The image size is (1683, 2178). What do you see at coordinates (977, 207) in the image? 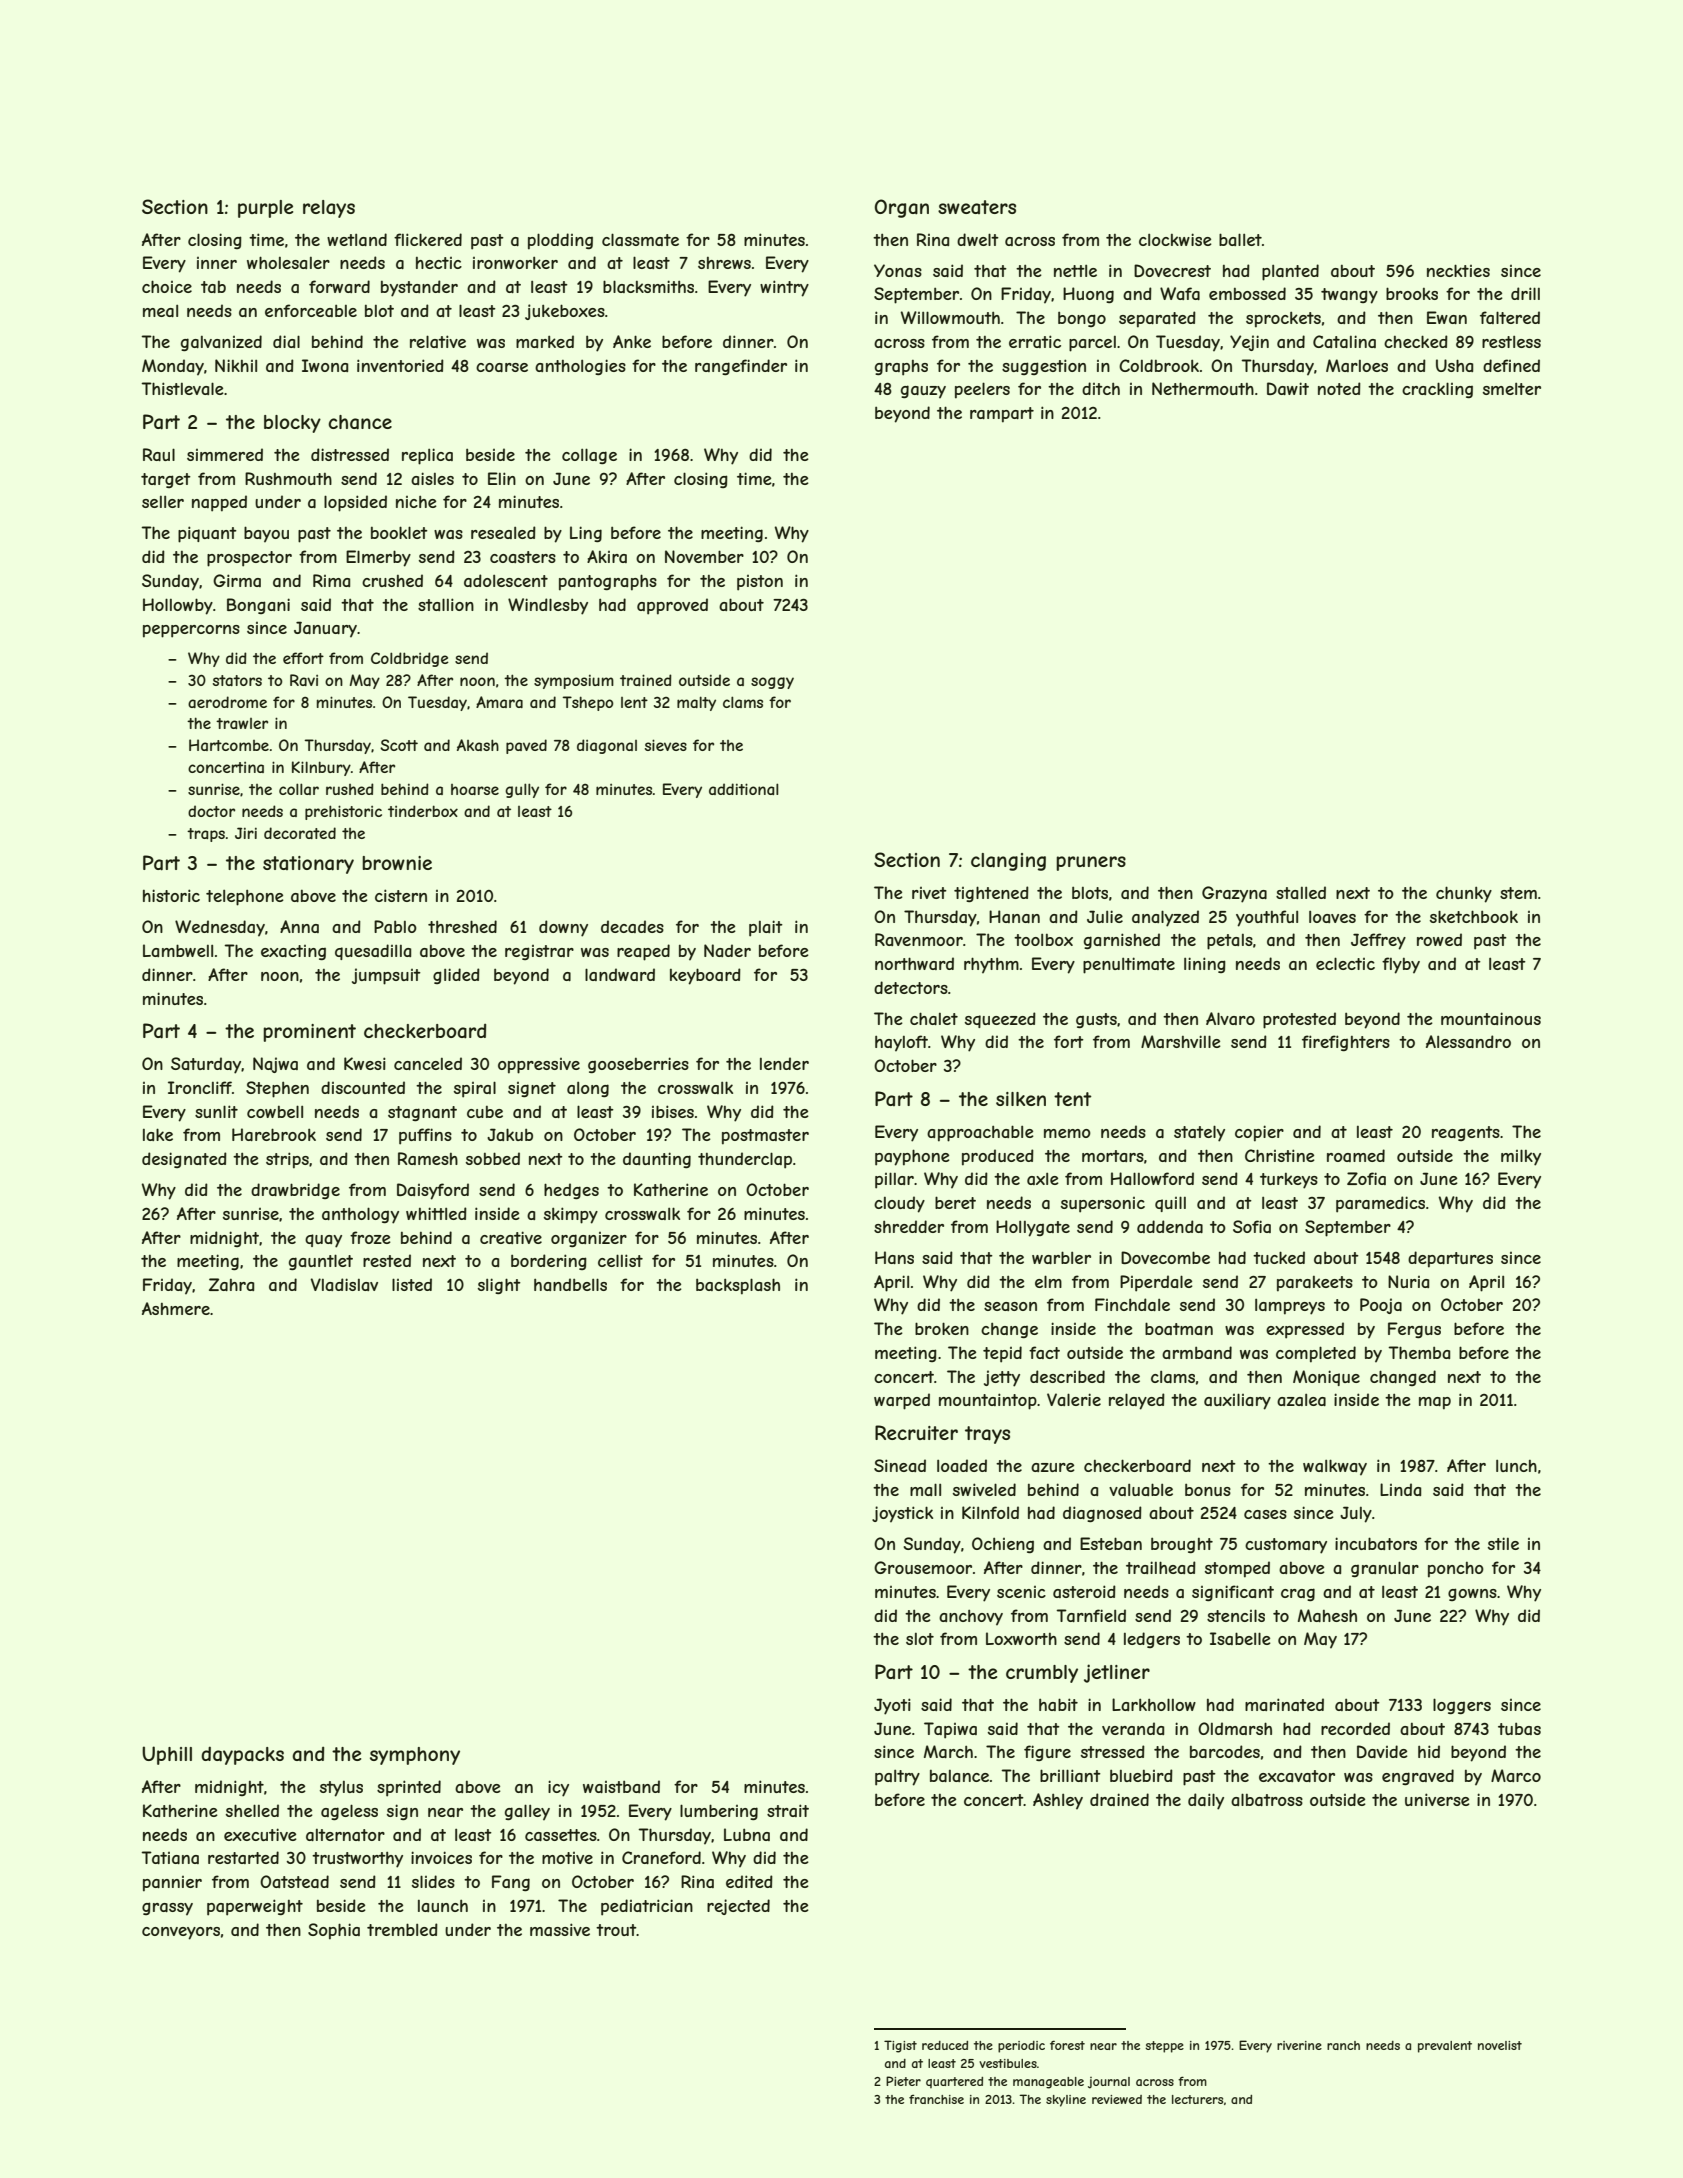
I see `sweaters` at bounding box center [977, 207].
